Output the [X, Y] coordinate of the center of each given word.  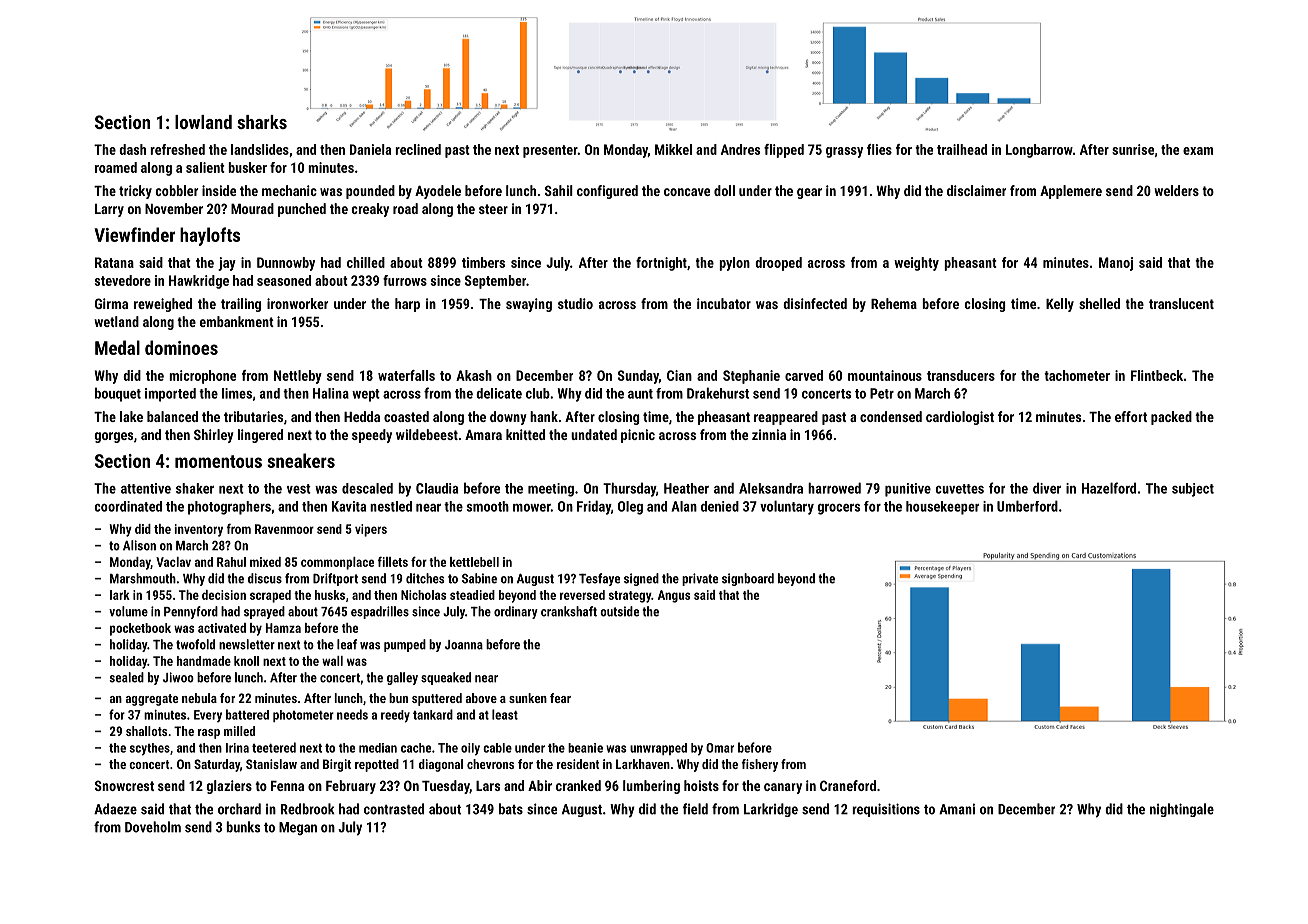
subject [1193, 490]
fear [560, 698]
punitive [908, 490]
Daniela [370, 149]
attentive [146, 488]
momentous [218, 461]
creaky [370, 210]
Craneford [848, 785]
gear [809, 193]
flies [879, 149]
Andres [740, 149]
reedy [395, 716]
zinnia [769, 434]
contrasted [394, 809]
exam [1198, 151]
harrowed [834, 488]
